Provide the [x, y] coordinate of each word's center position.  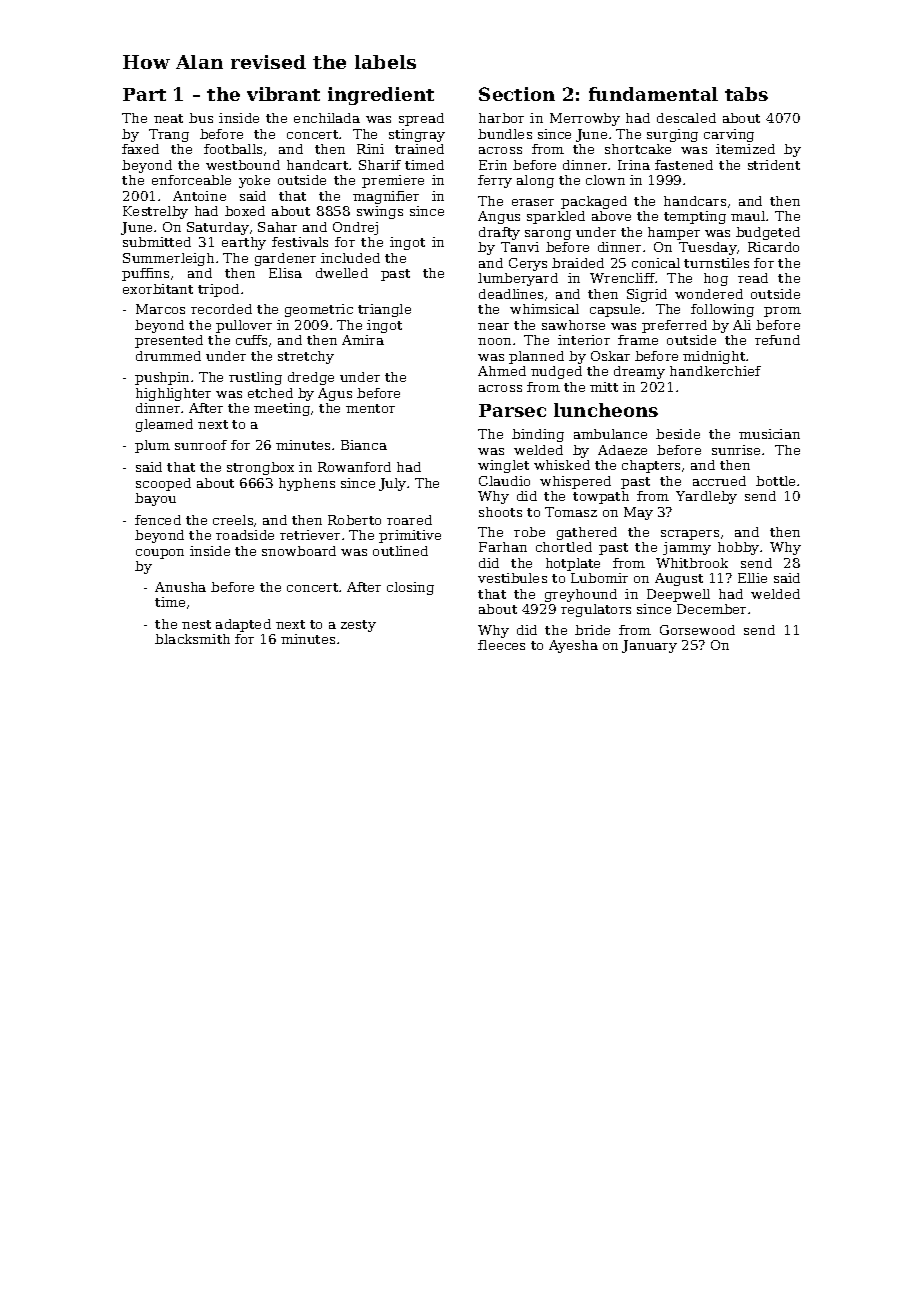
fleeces [501, 645]
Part [144, 94]
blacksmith [192, 639]
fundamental [653, 94]
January [649, 646]
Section [517, 94]
